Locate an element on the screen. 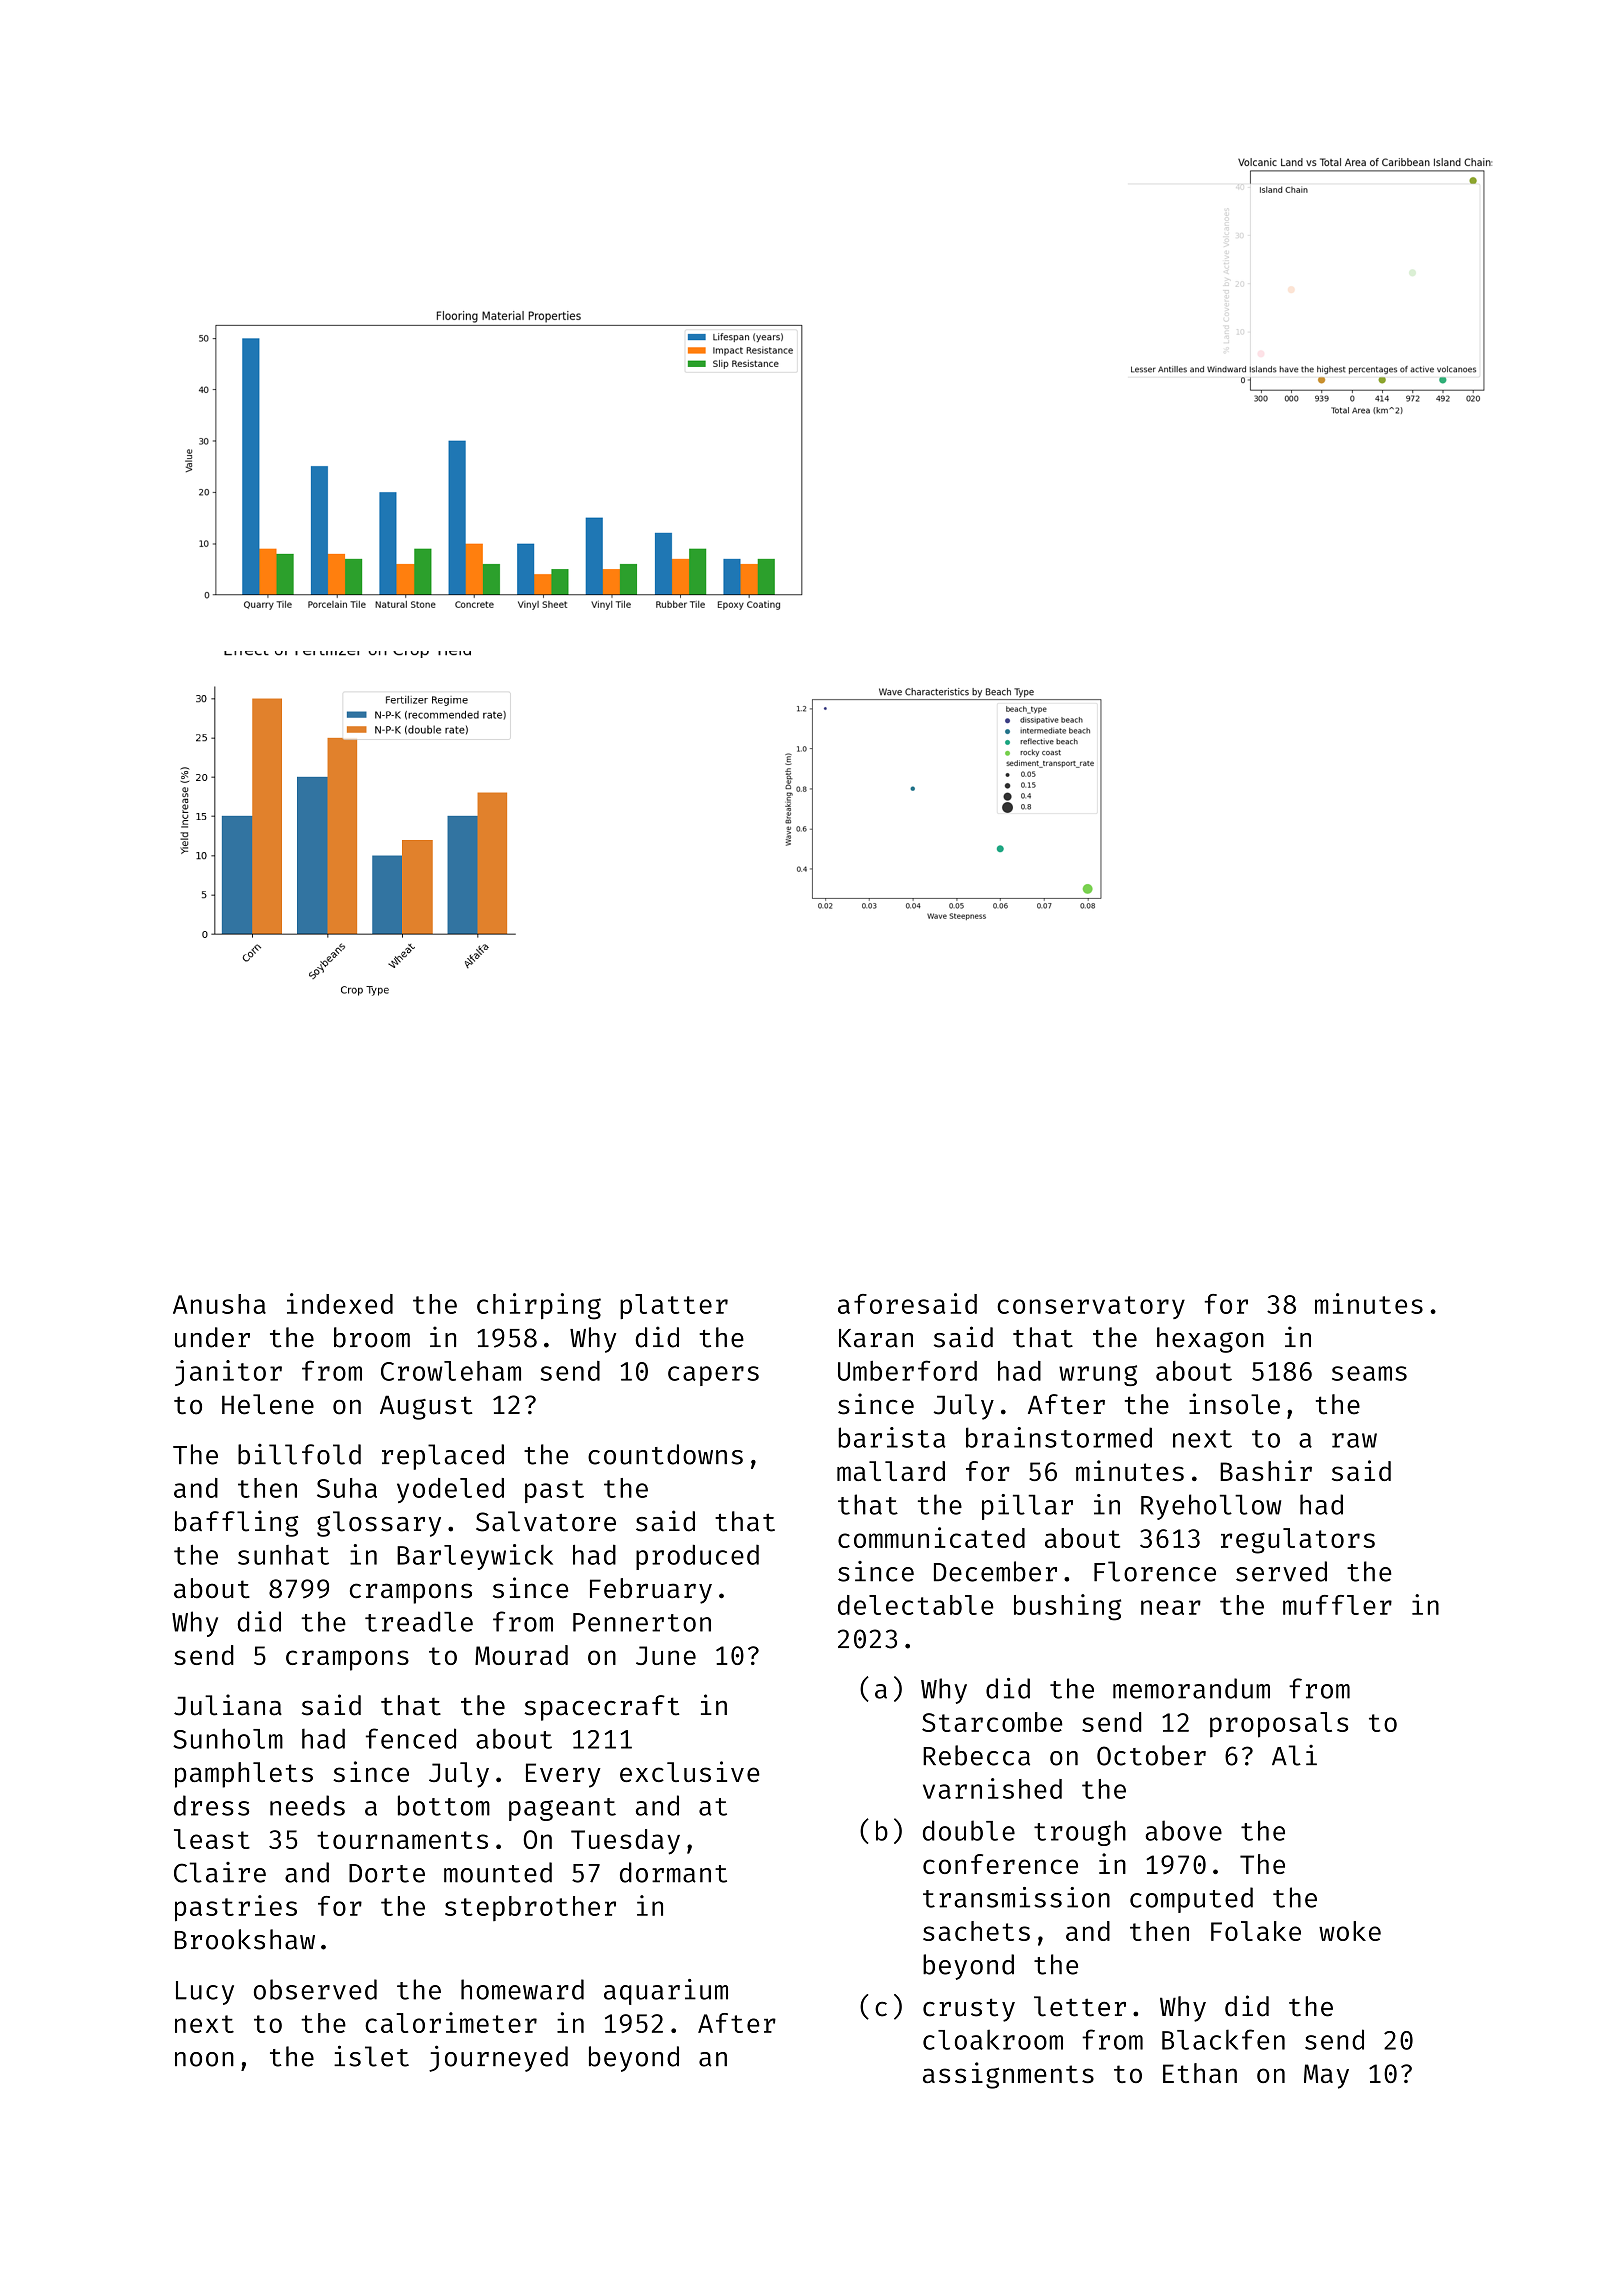  islet is located at coordinates (371, 2056).
